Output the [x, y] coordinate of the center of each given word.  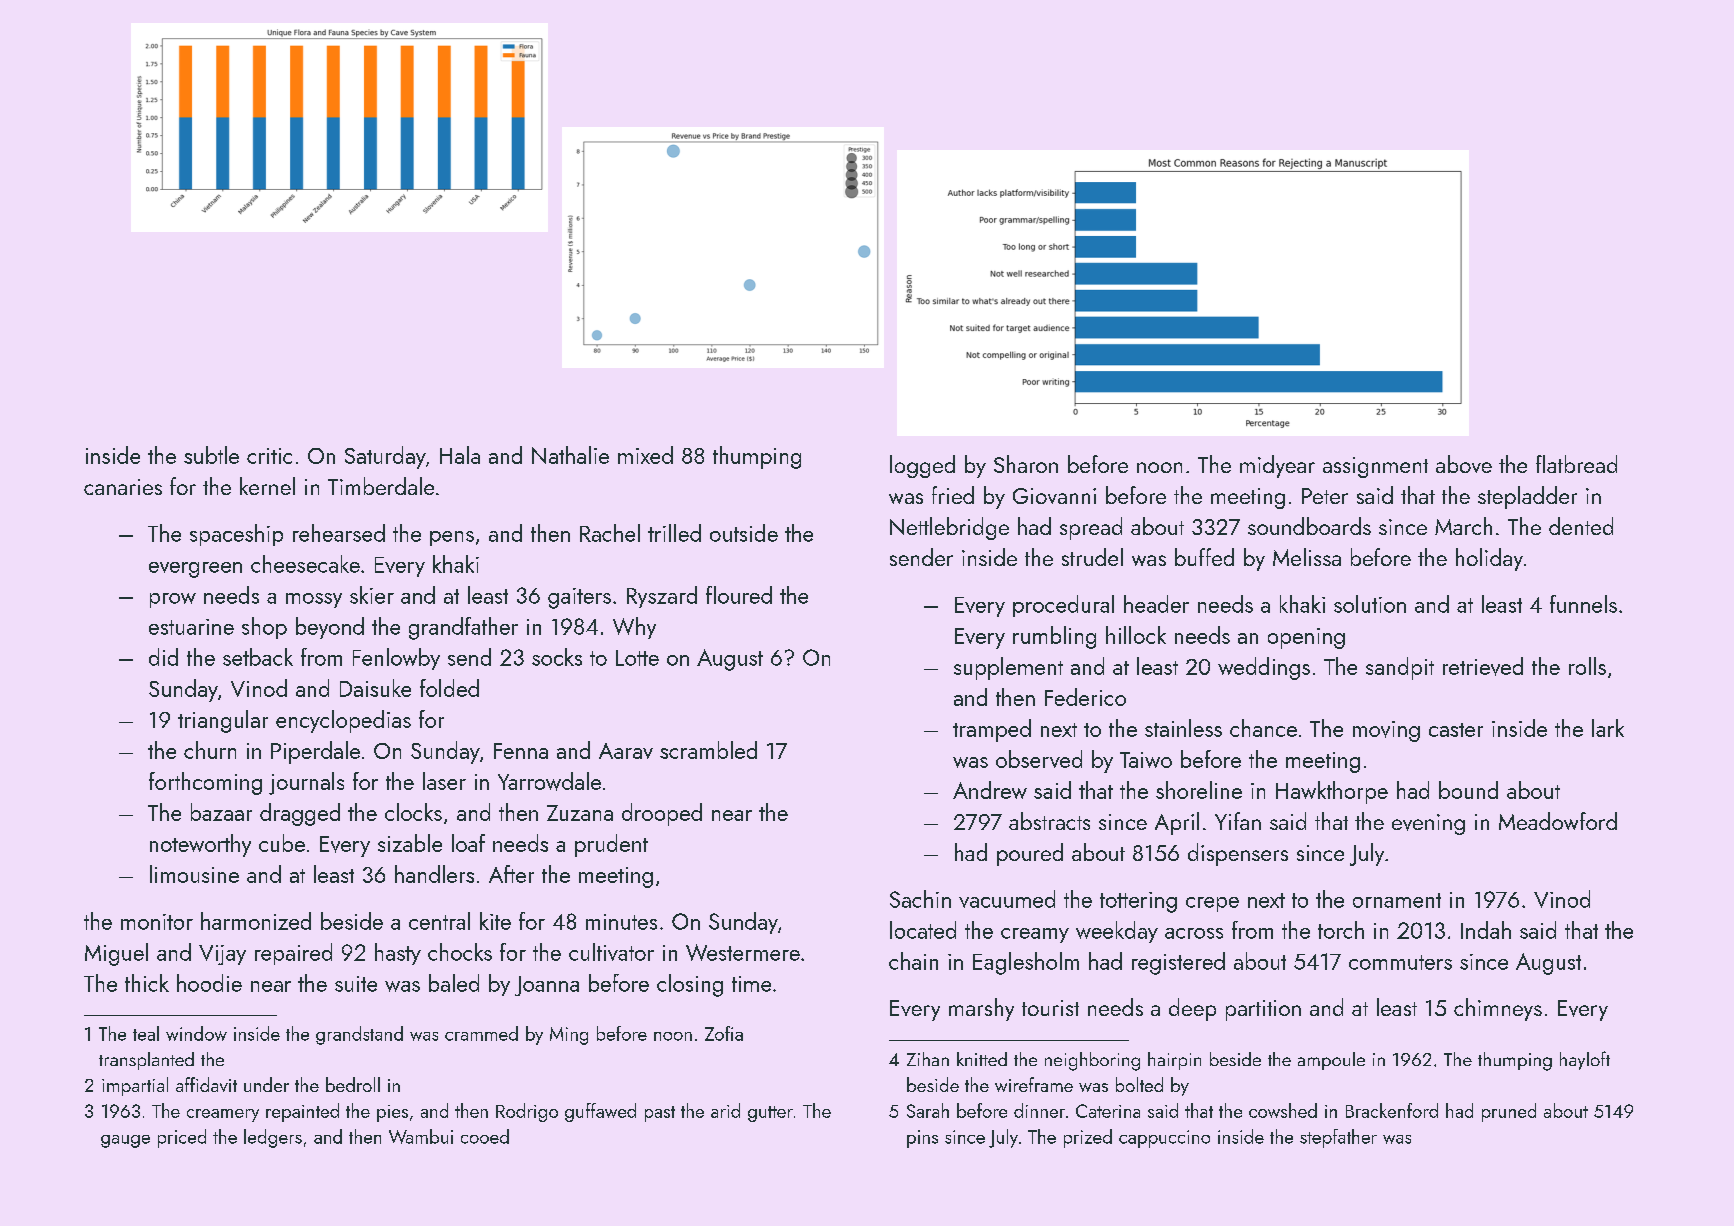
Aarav [626, 751]
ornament [1397, 900]
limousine [194, 874]
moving [1386, 731]
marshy [981, 1009]
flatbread [1576, 464]
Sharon [1026, 464]
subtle [211, 455]
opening [1306, 638]
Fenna [521, 751]
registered [1178, 963]
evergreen [195, 570]
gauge [125, 1141]
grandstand [359, 1035]
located [923, 930]
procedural [1063, 606]
